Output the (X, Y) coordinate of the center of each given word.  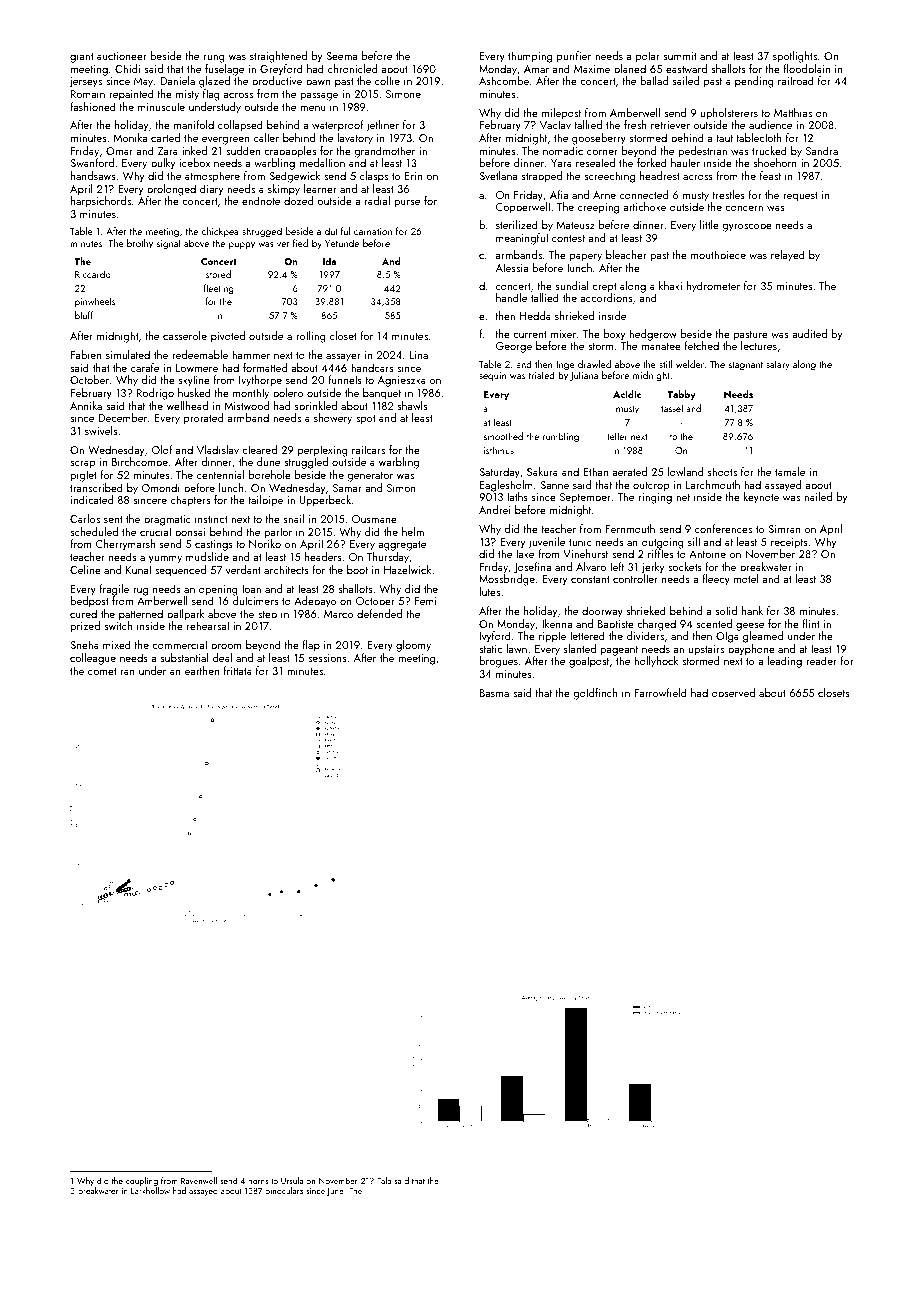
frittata (238, 670)
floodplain (807, 69)
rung (214, 58)
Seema (341, 56)
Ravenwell (199, 1180)
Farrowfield (660, 692)
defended (379, 613)
